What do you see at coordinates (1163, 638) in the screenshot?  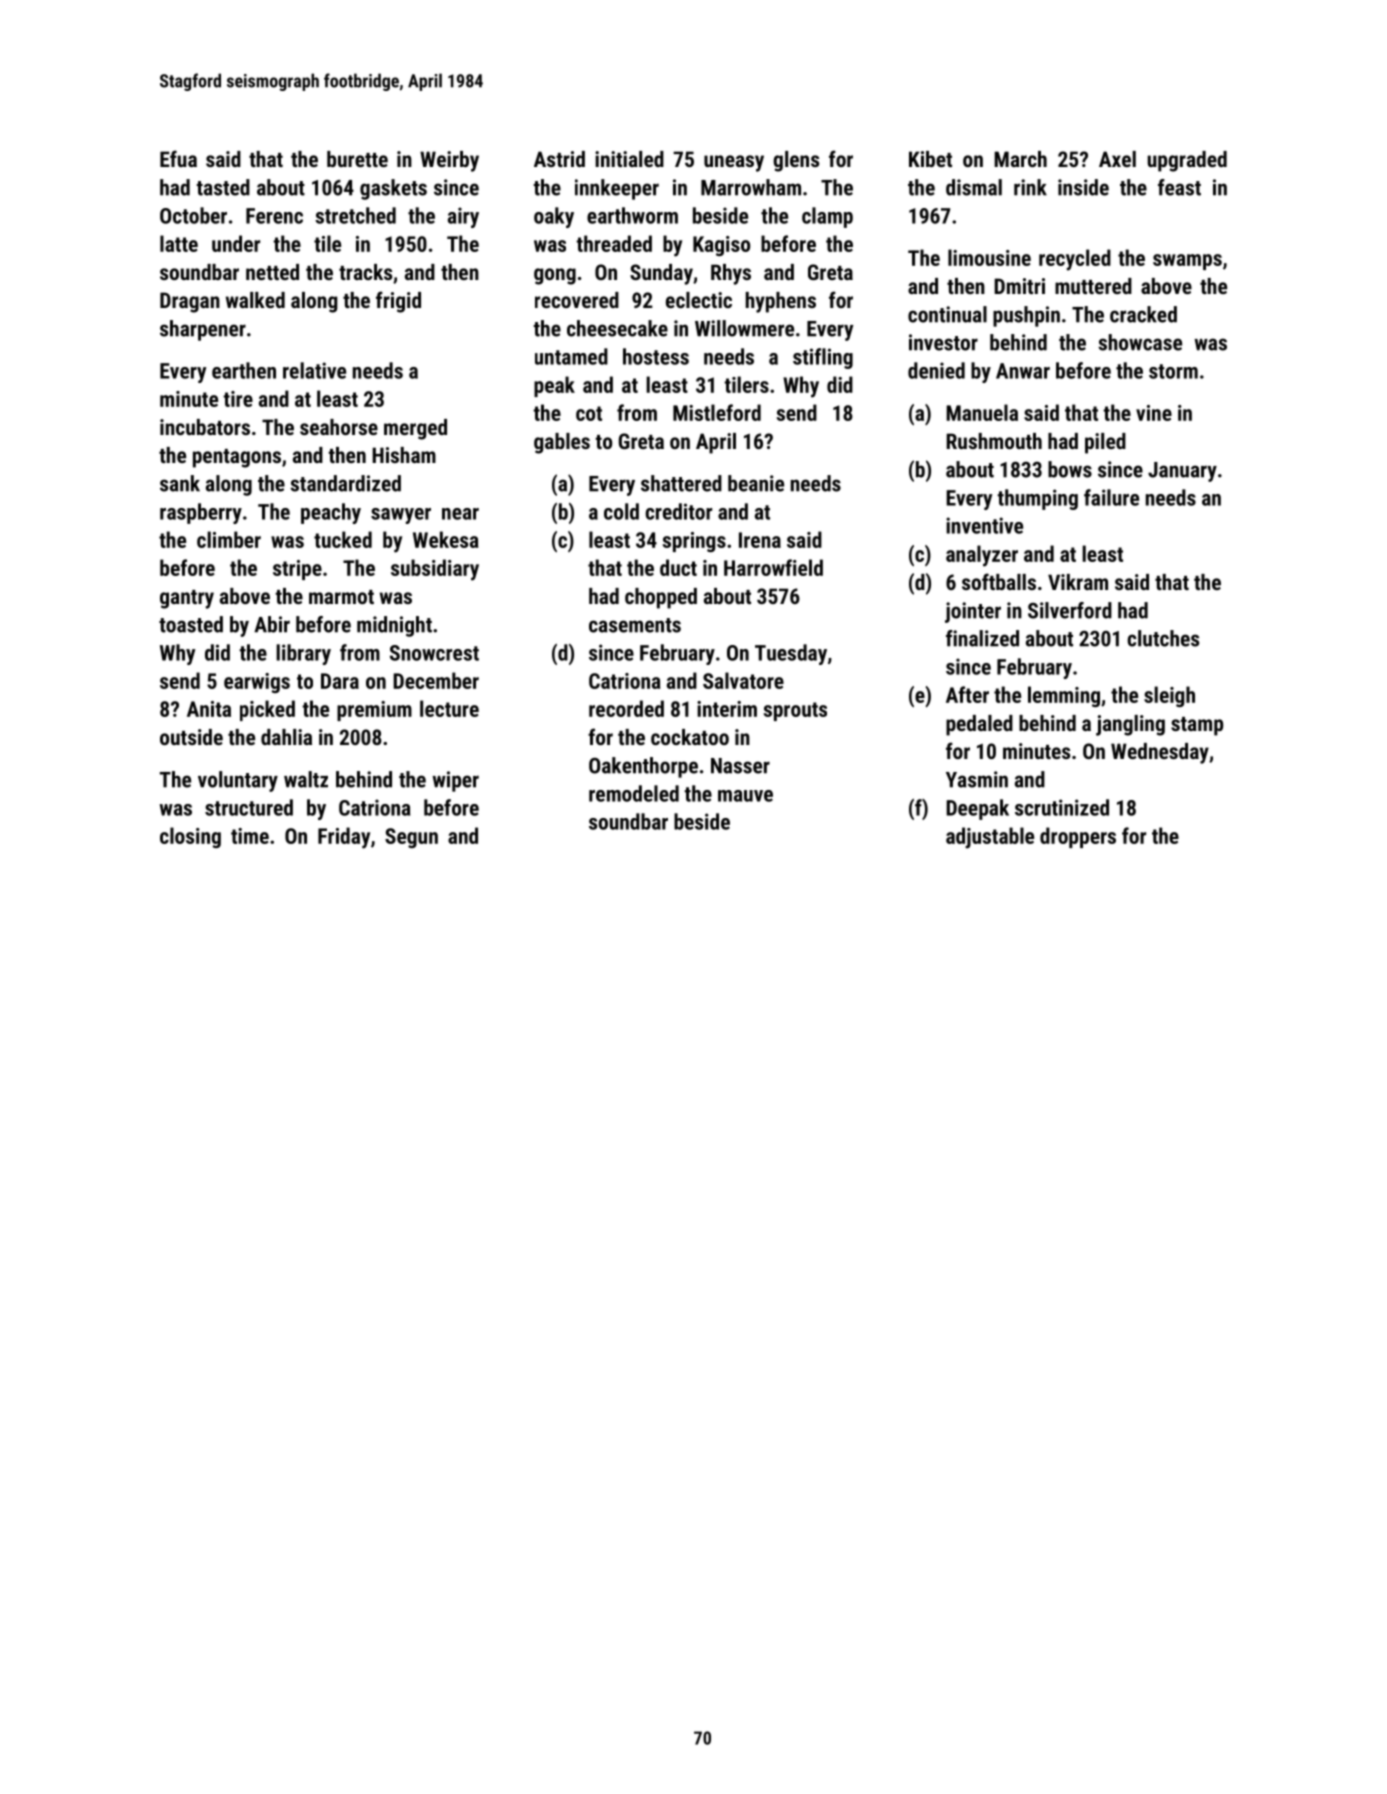 I see `clutches` at bounding box center [1163, 638].
